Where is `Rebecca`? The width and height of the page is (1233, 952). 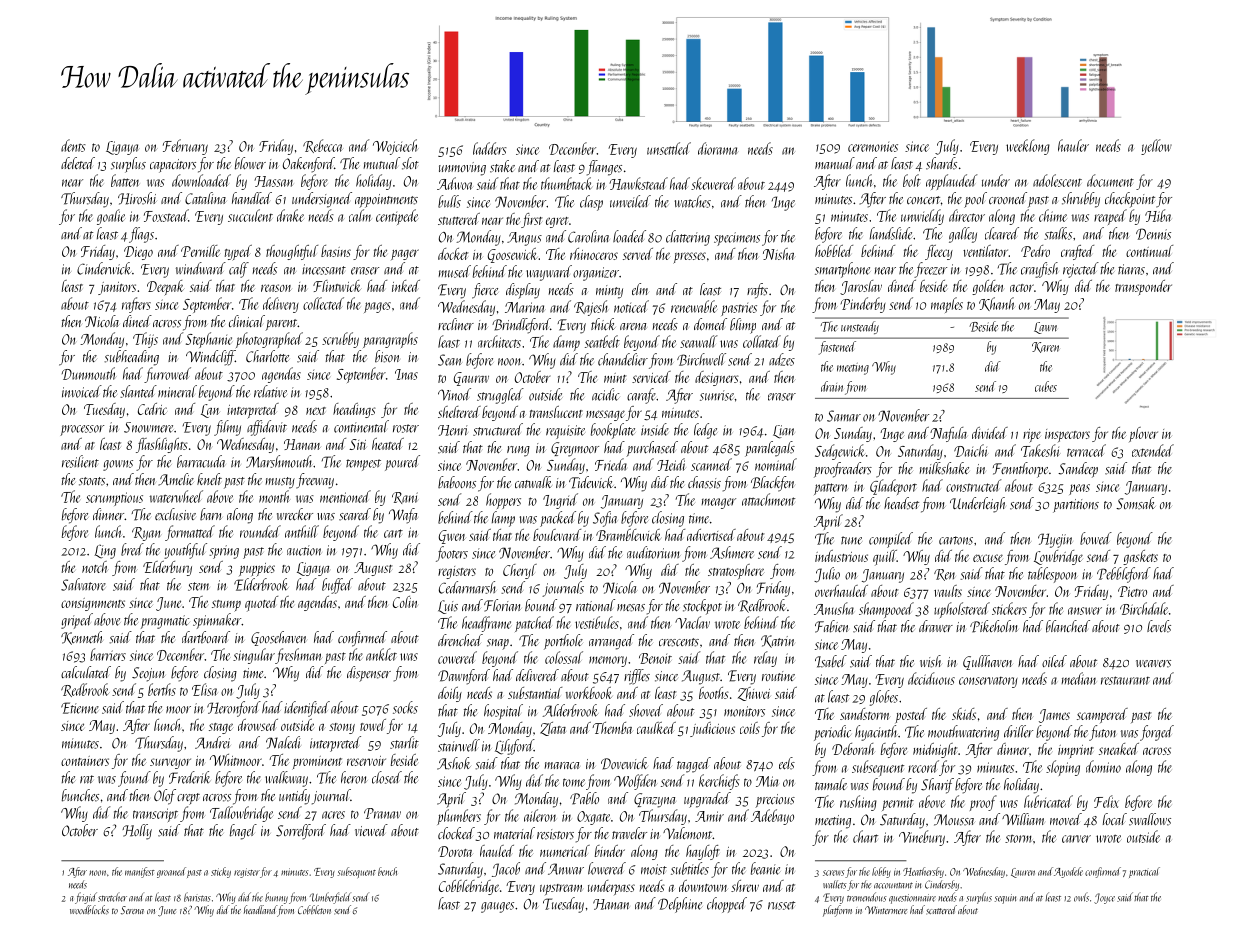 Rebecca is located at coordinates (323, 146).
